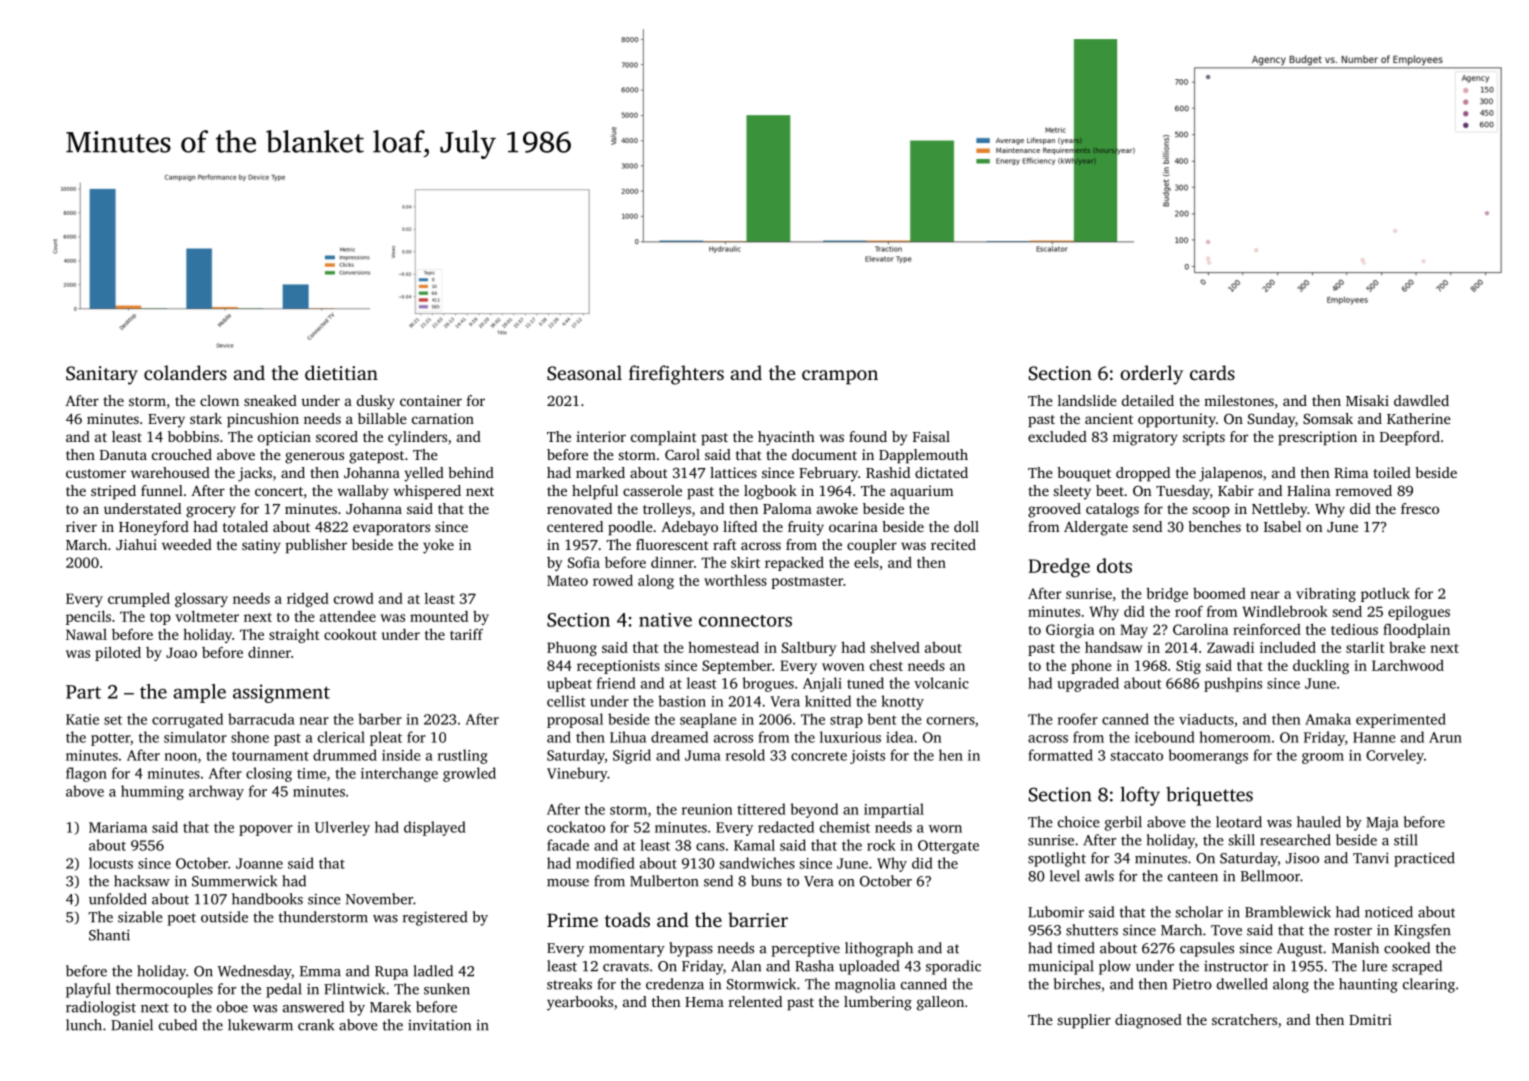 The height and width of the image is (1081, 1529). What do you see at coordinates (111, 863) in the image?
I see `locusts` at bounding box center [111, 863].
